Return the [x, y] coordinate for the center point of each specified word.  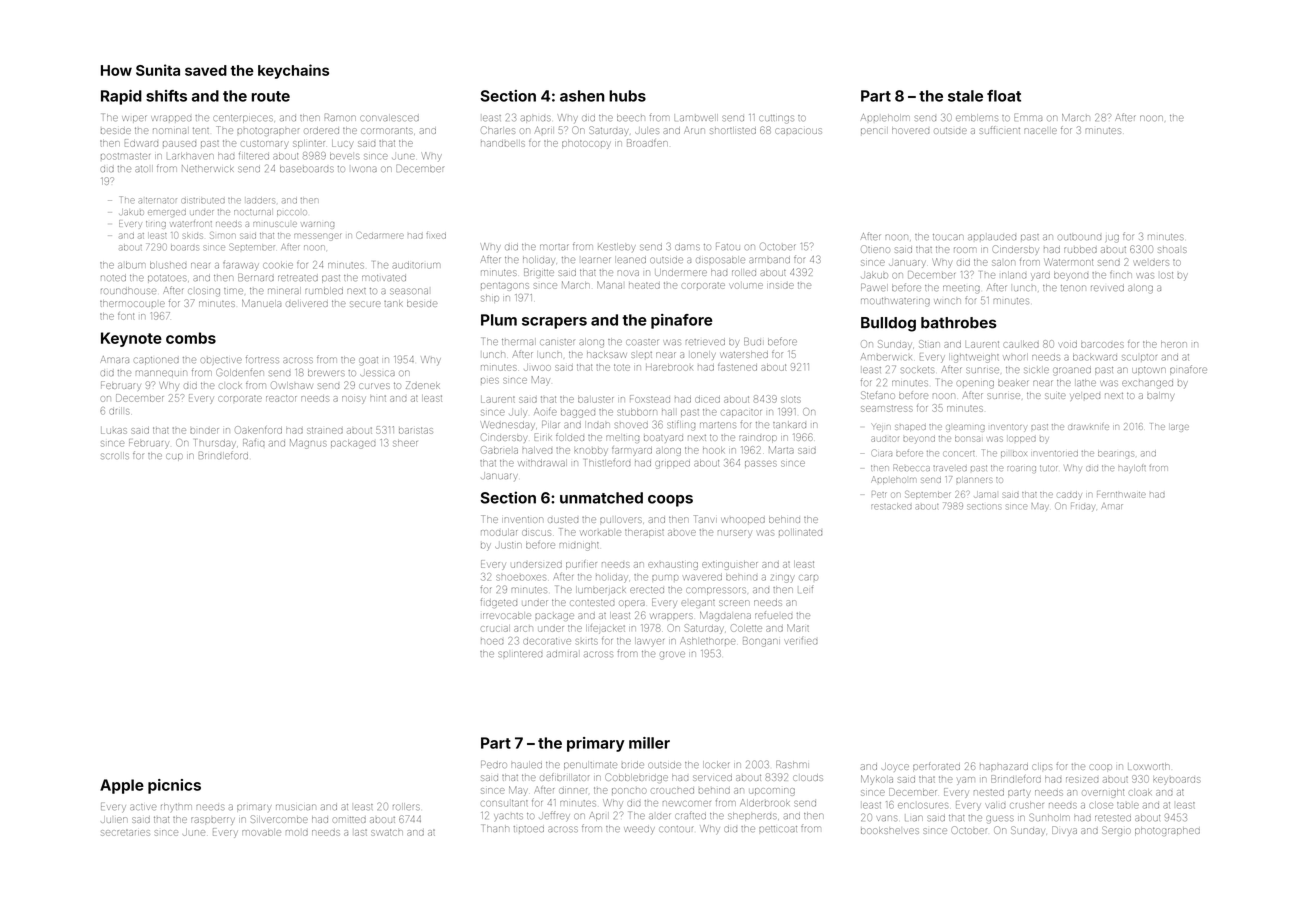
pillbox [1014, 454]
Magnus [308, 444]
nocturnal [252, 212]
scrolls [115, 455]
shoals [1172, 250]
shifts [166, 96]
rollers [406, 806]
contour [676, 829]
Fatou [728, 246]
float [1004, 96]
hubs [627, 96]
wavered [703, 578]
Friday [1082, 506]
